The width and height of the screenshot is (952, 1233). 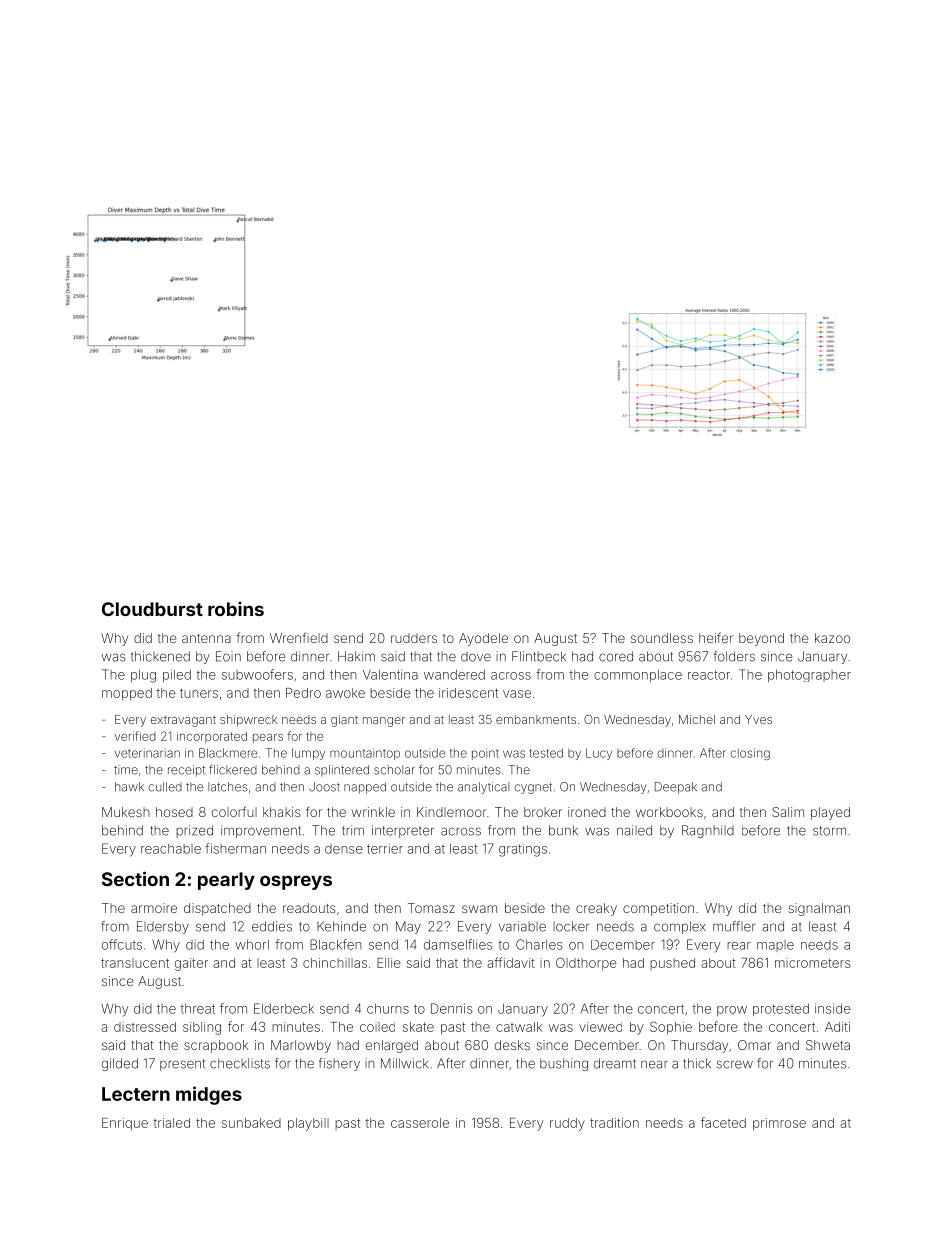 What do you see at coordinates (365, 754) in the screenshot?
I see `mountaintop` at bounding box center [365, 754].
